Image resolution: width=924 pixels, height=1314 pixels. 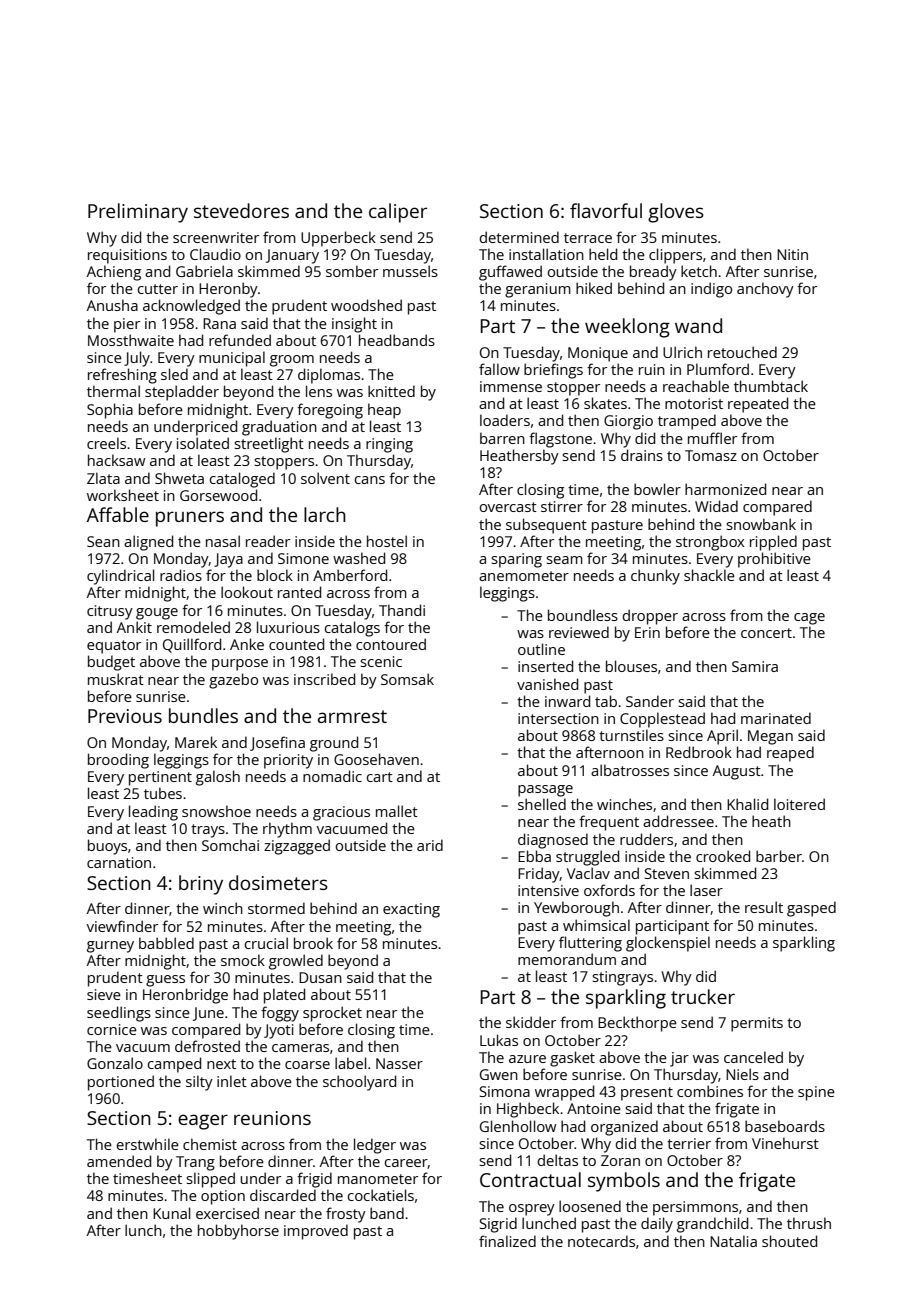 What do you see at coordinates (268, 541) in the screenshot?
I see `reader` at bounding box center [268, 541].
